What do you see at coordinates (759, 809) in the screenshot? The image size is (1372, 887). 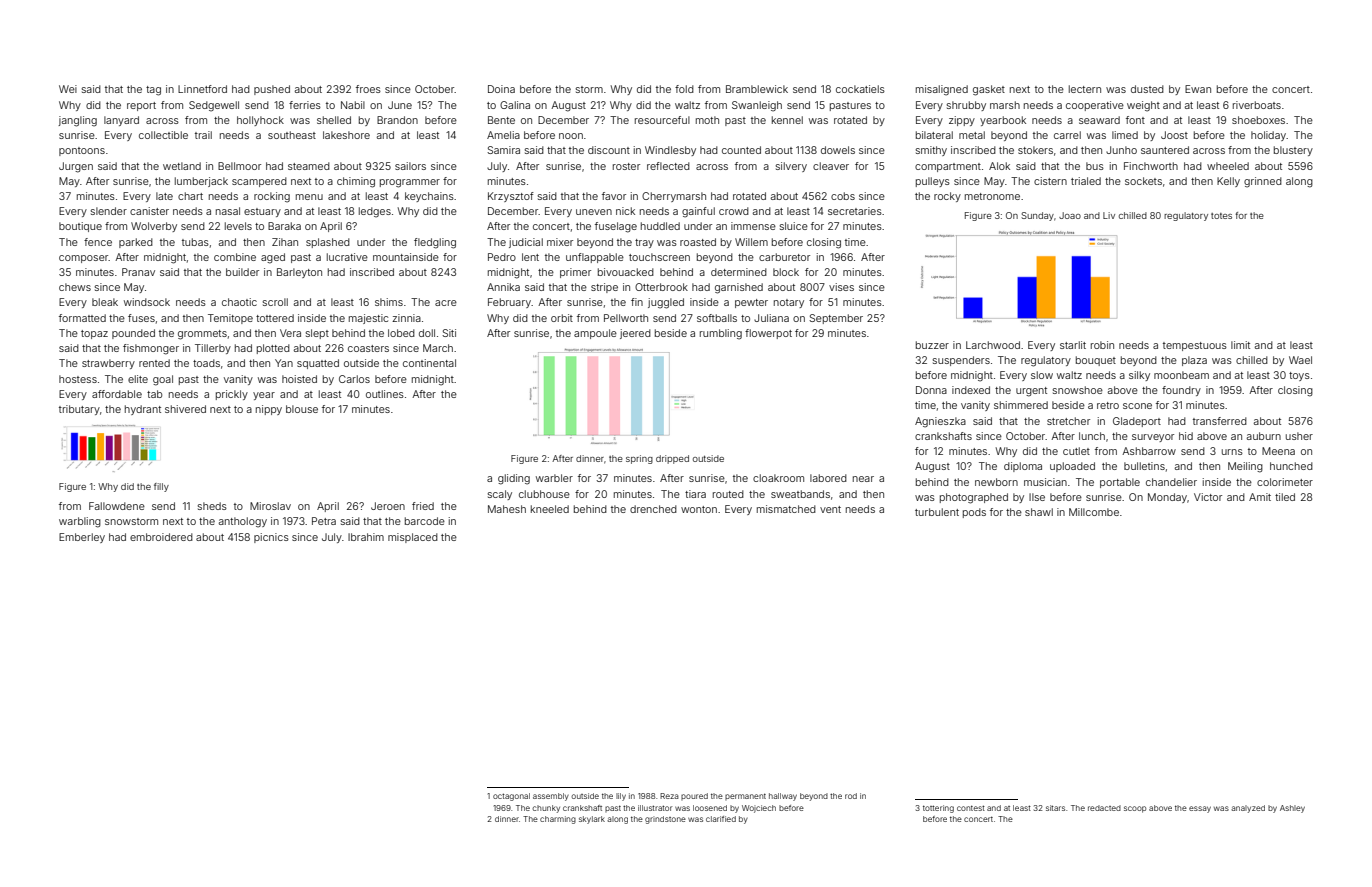 I see `Wojciech` at bounding box center [759, 809].
